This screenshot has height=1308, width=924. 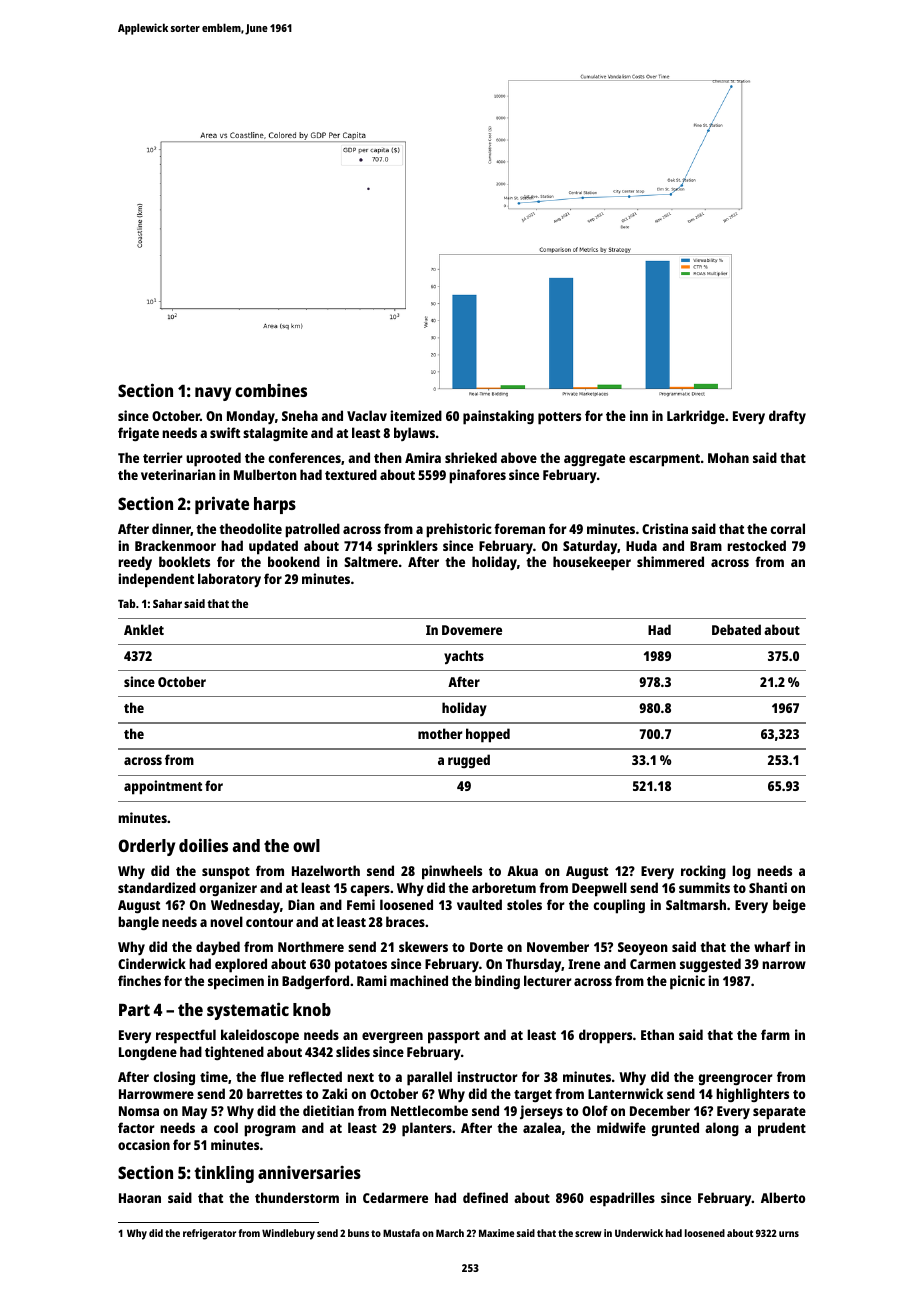 What do you see at coordinates (423, 946) in the screenshot?
I see `skewers` at bounding box center [423, 946].
